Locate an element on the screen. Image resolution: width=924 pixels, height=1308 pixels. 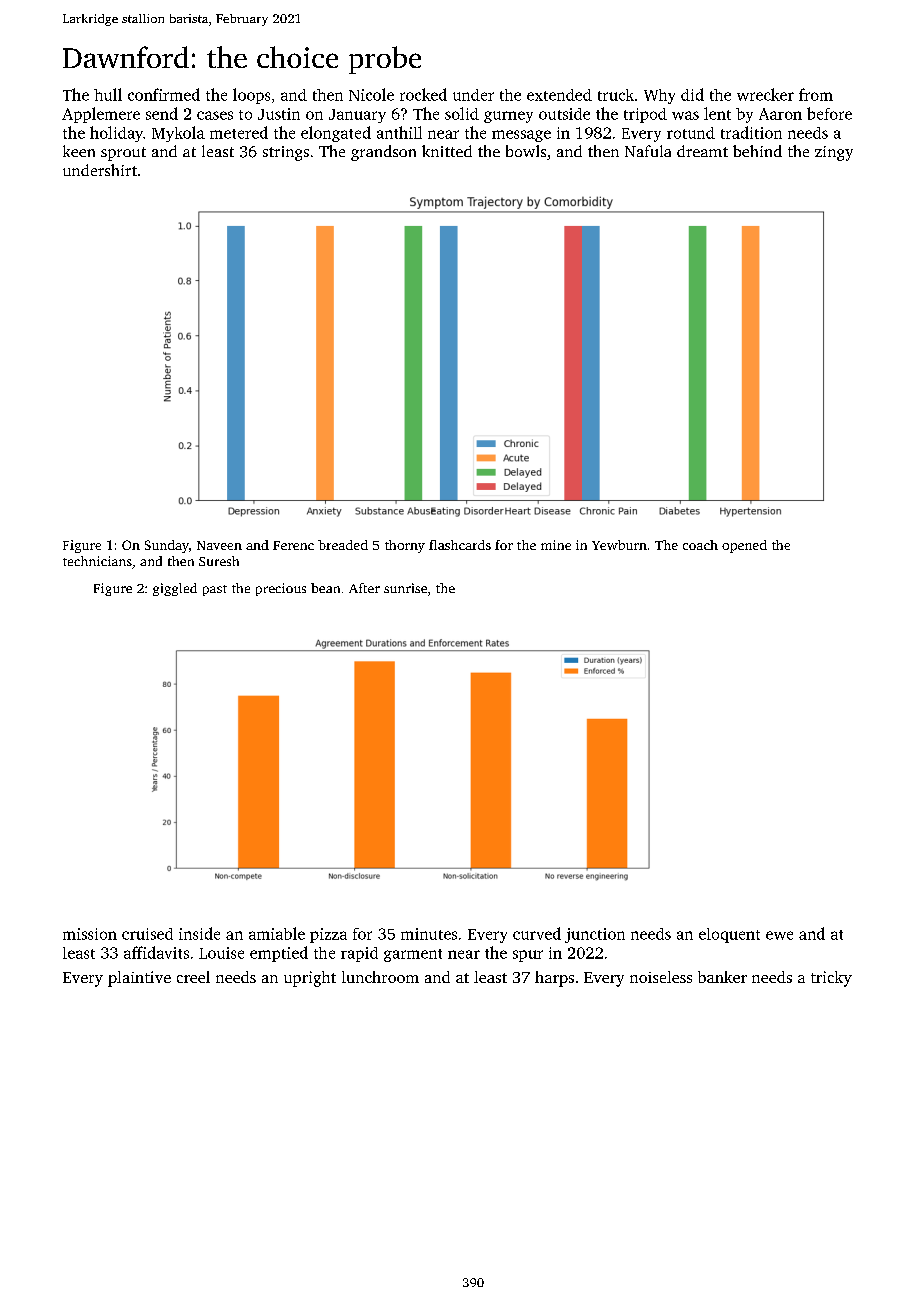
harps is located at coordinates (554, 979).
